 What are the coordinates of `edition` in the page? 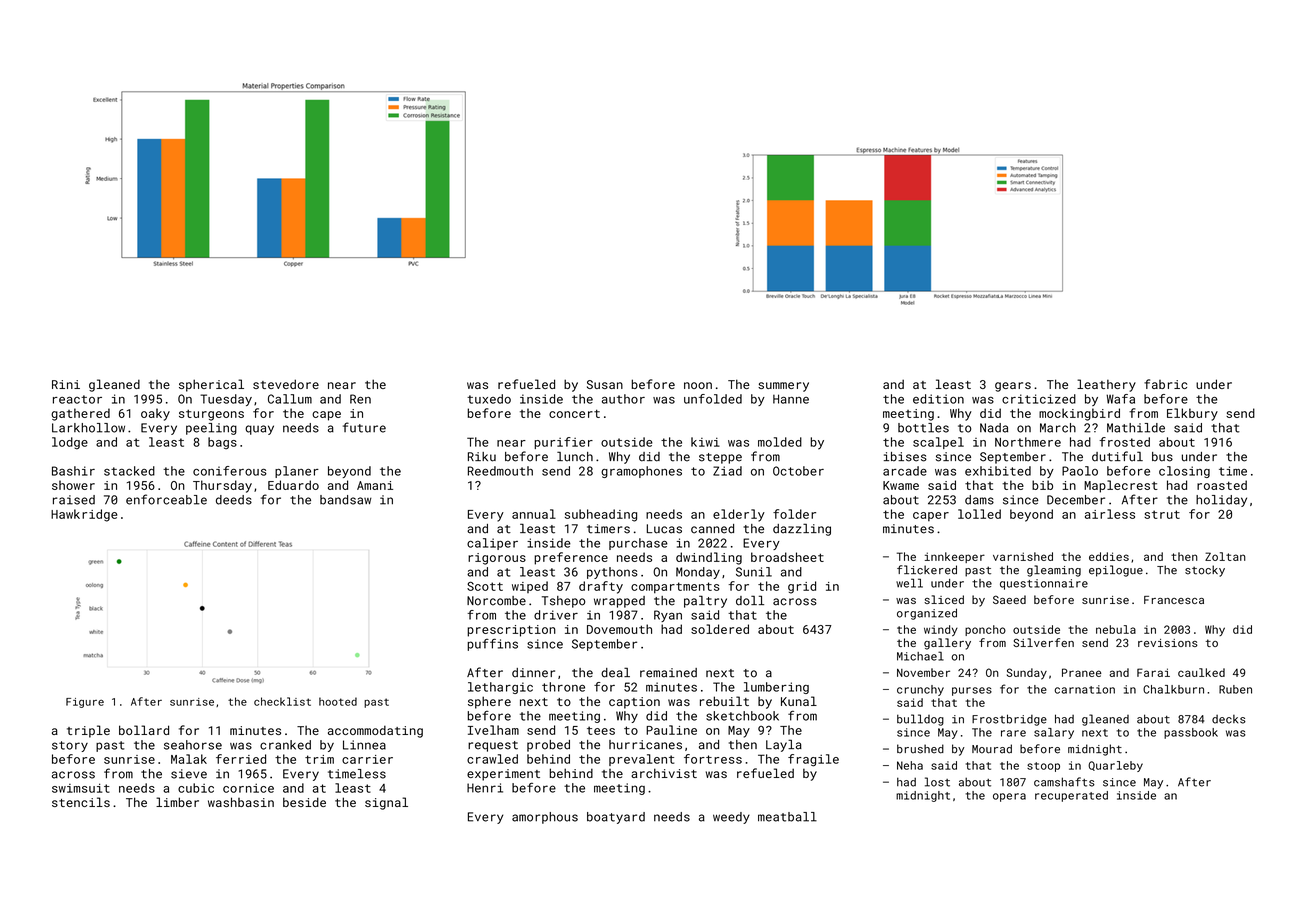 It's located at (938, 399).
